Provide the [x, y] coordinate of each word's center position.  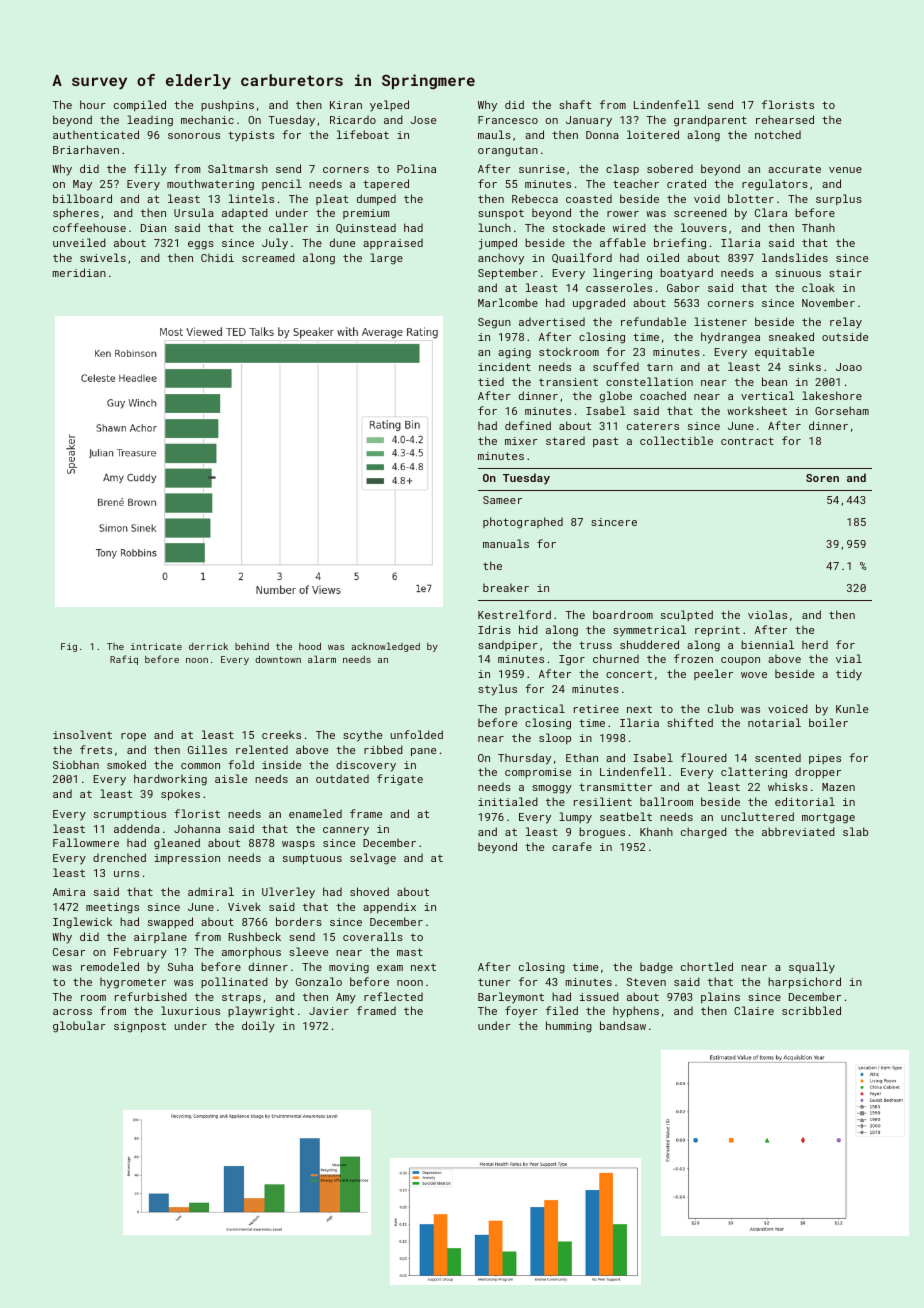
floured [704, 757]
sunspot [501, 214]
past [605, 442]
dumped [376, 199]
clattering [754, 773]
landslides [795, 257]
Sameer [502, 500]
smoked [126, 764]
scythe [362, 736]
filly [150, 170]
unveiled [79, 242]
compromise [538, 773]
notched [778, 134]
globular [79, 1027]
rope [133, 737]
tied [491, 382]
